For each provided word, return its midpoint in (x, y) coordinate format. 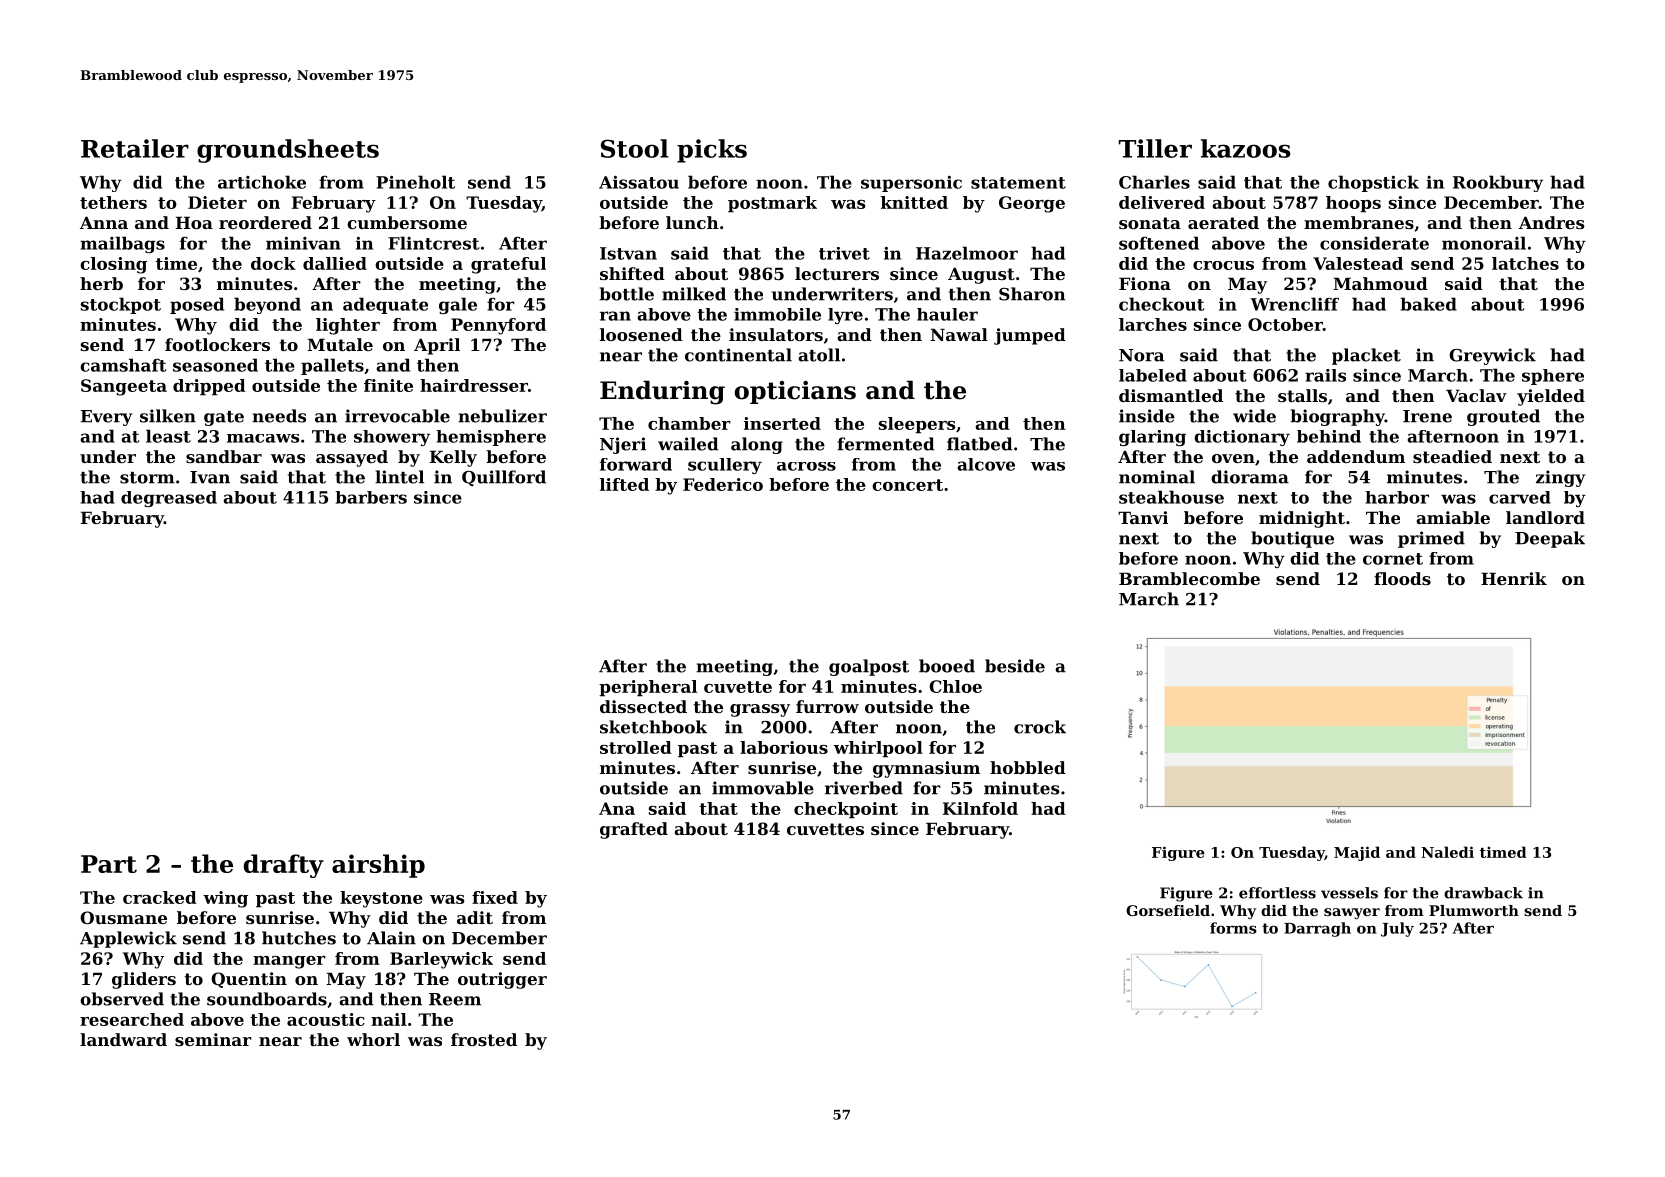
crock (1040, 727)
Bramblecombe (1189, 578)
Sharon (1032, 294)
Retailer (135, 148)
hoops (1353, 204)
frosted (484, 1039)
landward (123, 1039)
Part (109, 864)
